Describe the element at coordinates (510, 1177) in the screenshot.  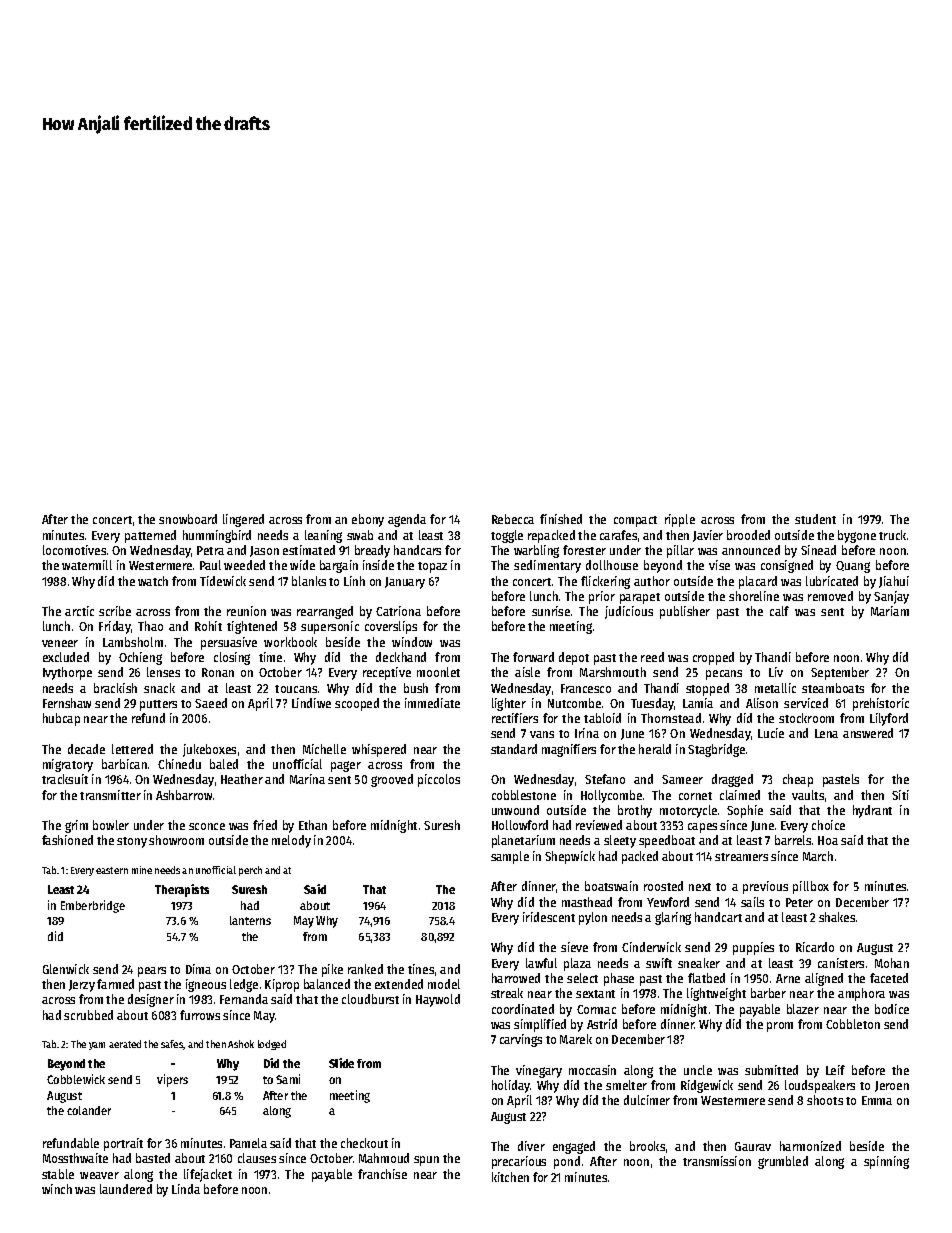
I see `kitchen` at that location.
